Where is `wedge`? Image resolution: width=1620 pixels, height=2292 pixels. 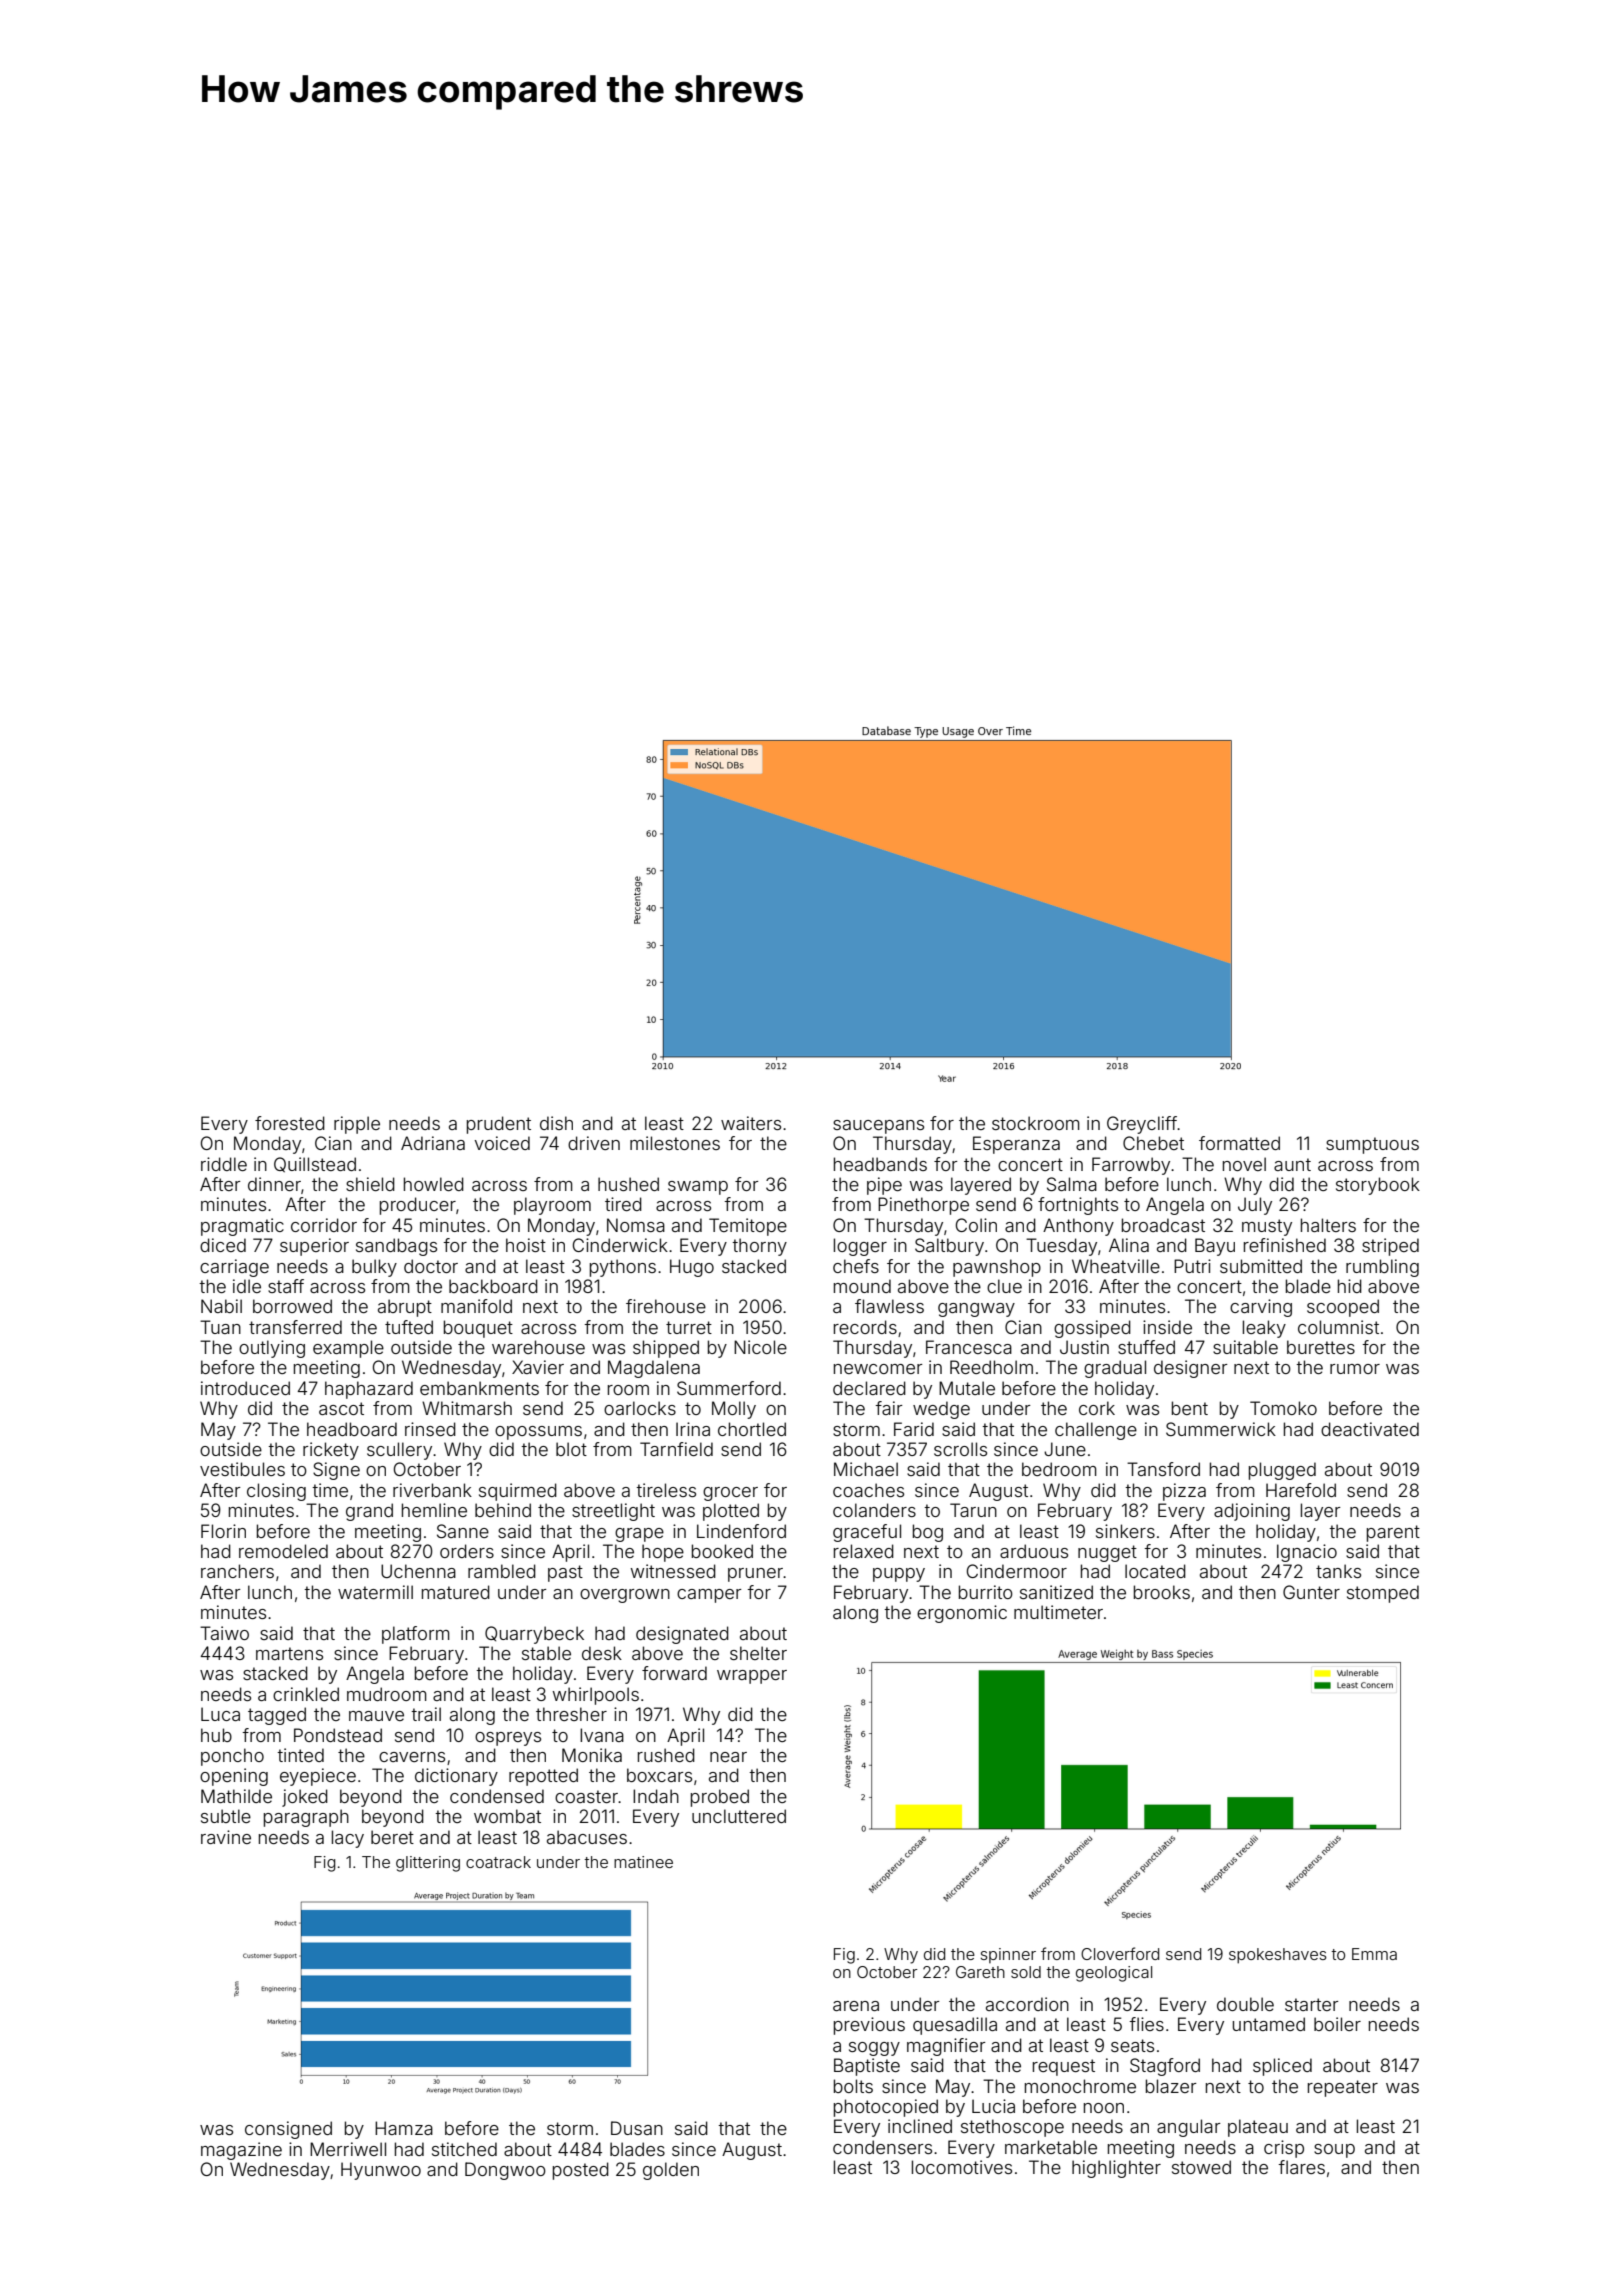
wedge is located at coordinates (941, 1410).
